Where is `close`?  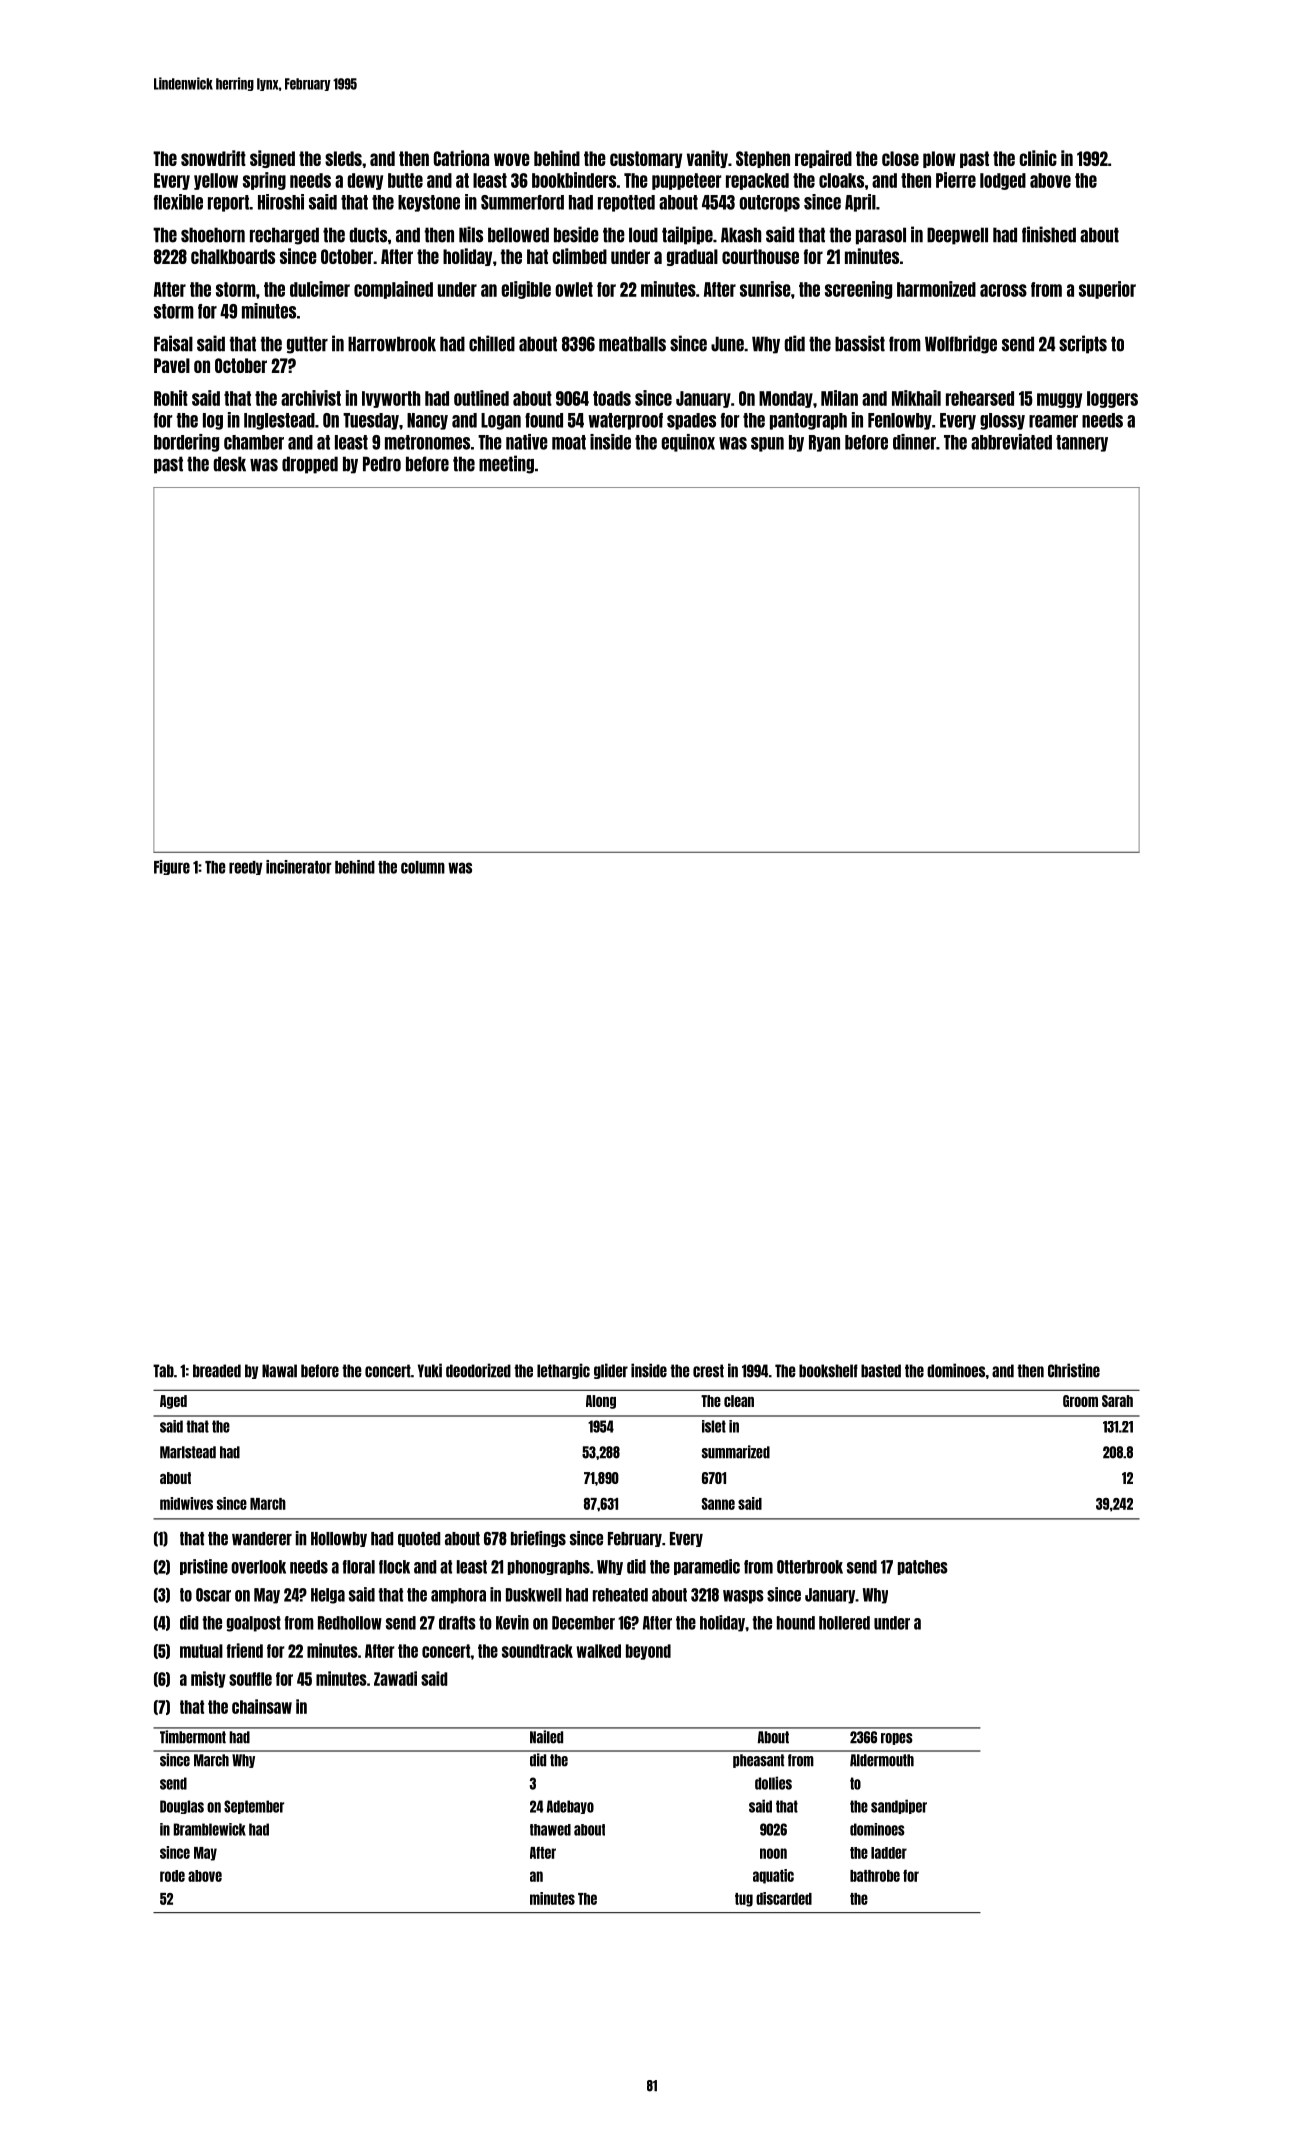 close is located at coordinates (900, 158).
